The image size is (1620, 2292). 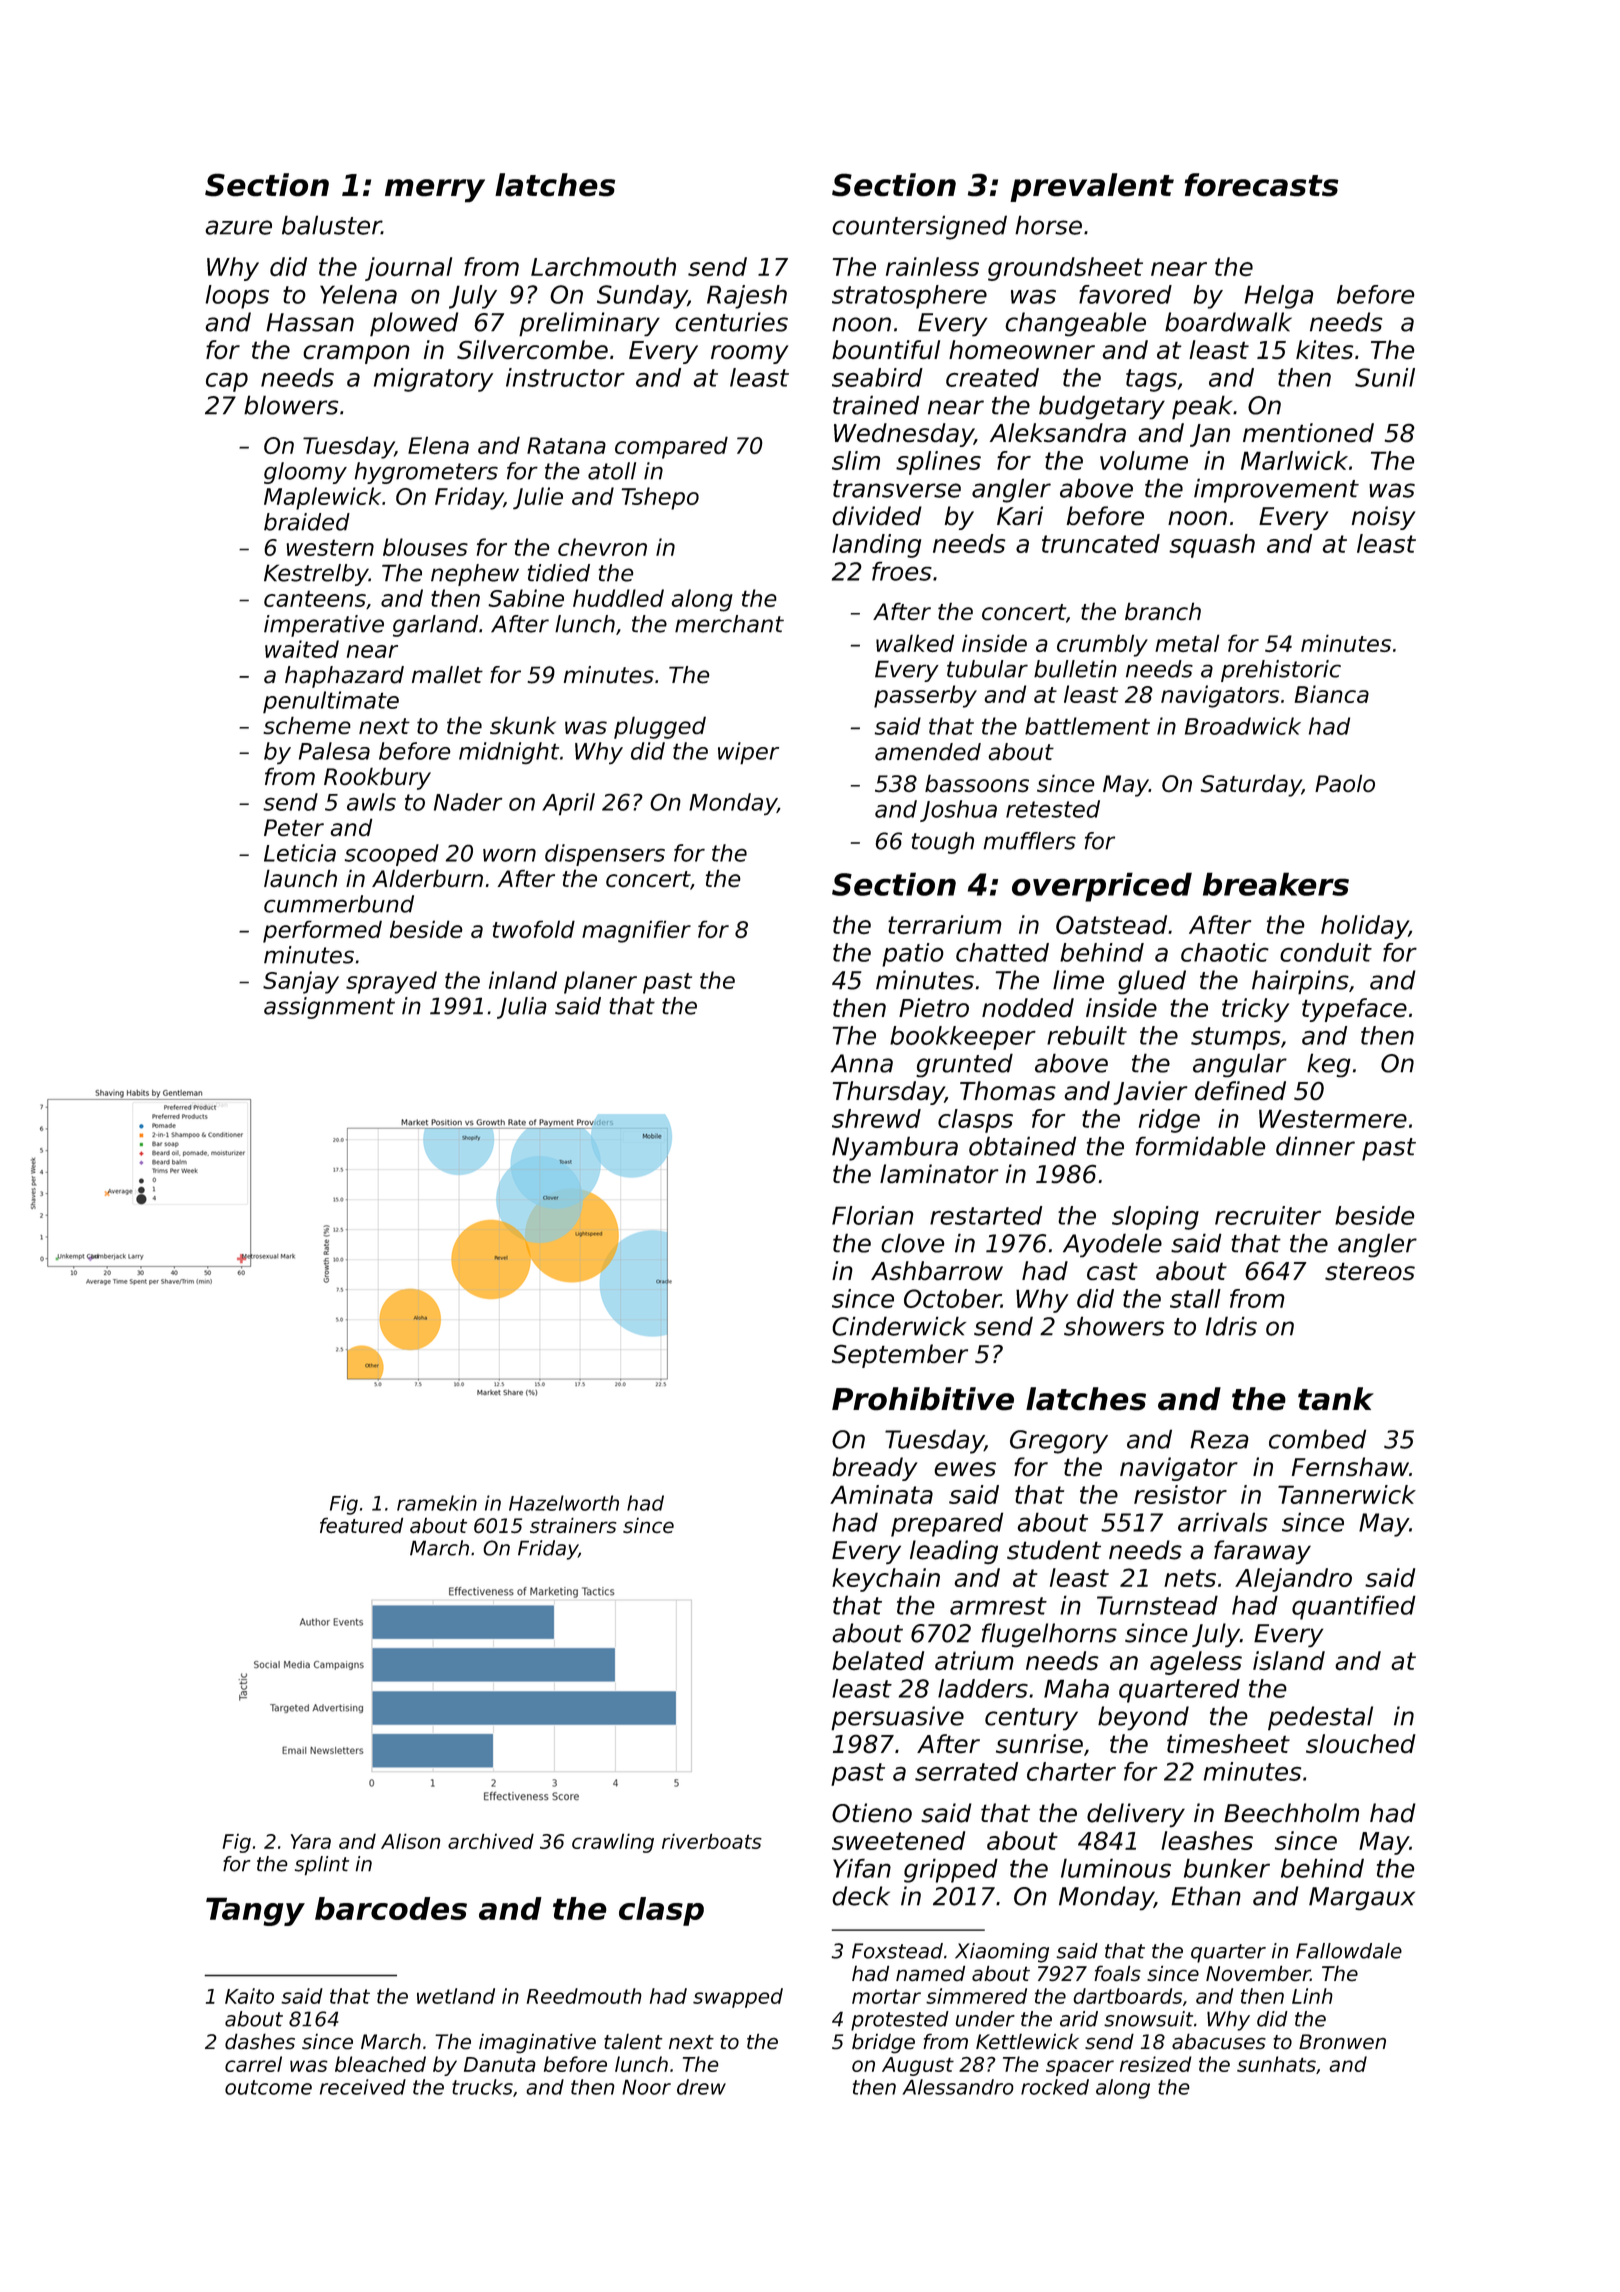 I want to click on barcodes, so click(x=391, y=1908).
